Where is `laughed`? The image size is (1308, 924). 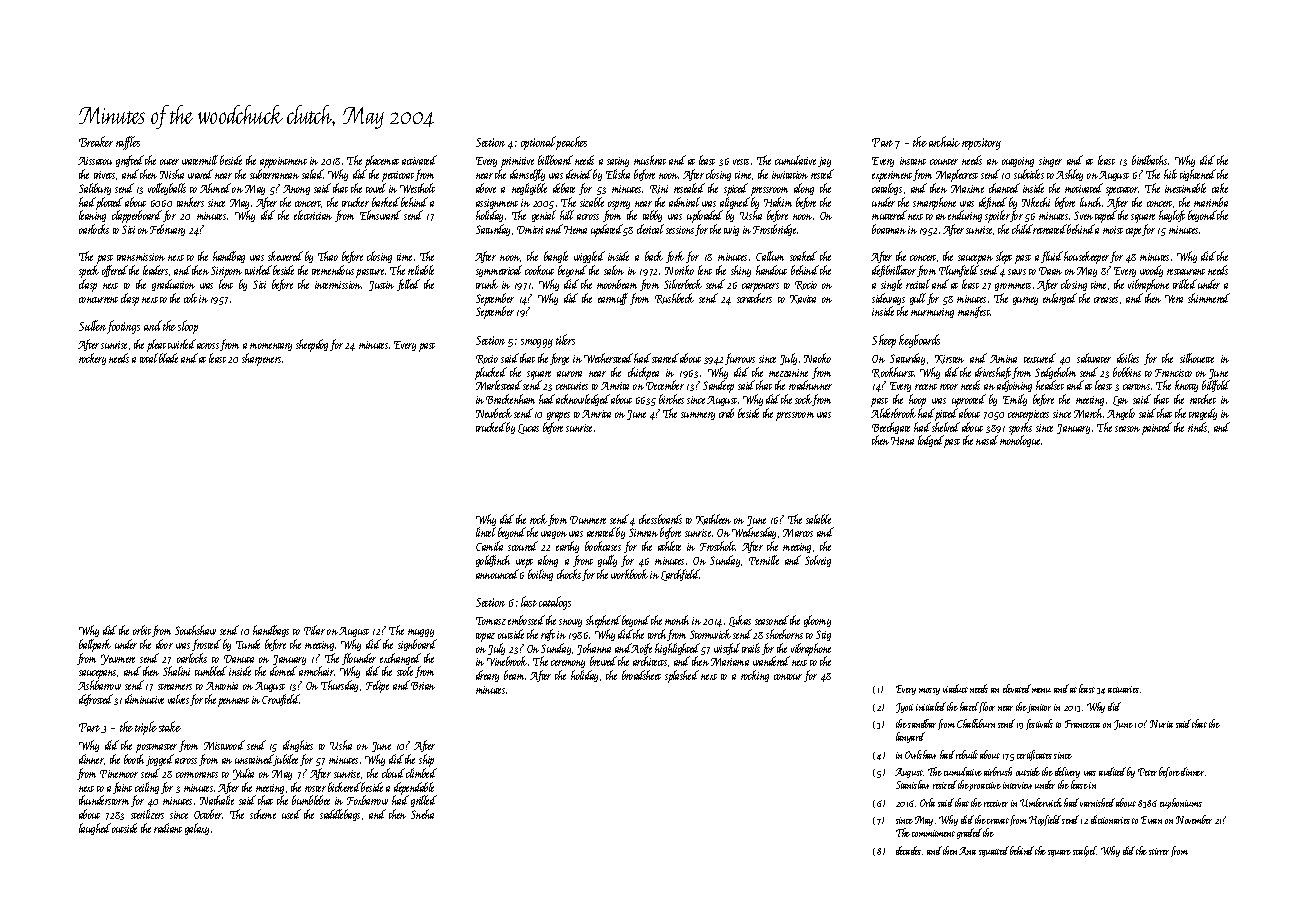 laughed is located at coordinates (95, 829).
